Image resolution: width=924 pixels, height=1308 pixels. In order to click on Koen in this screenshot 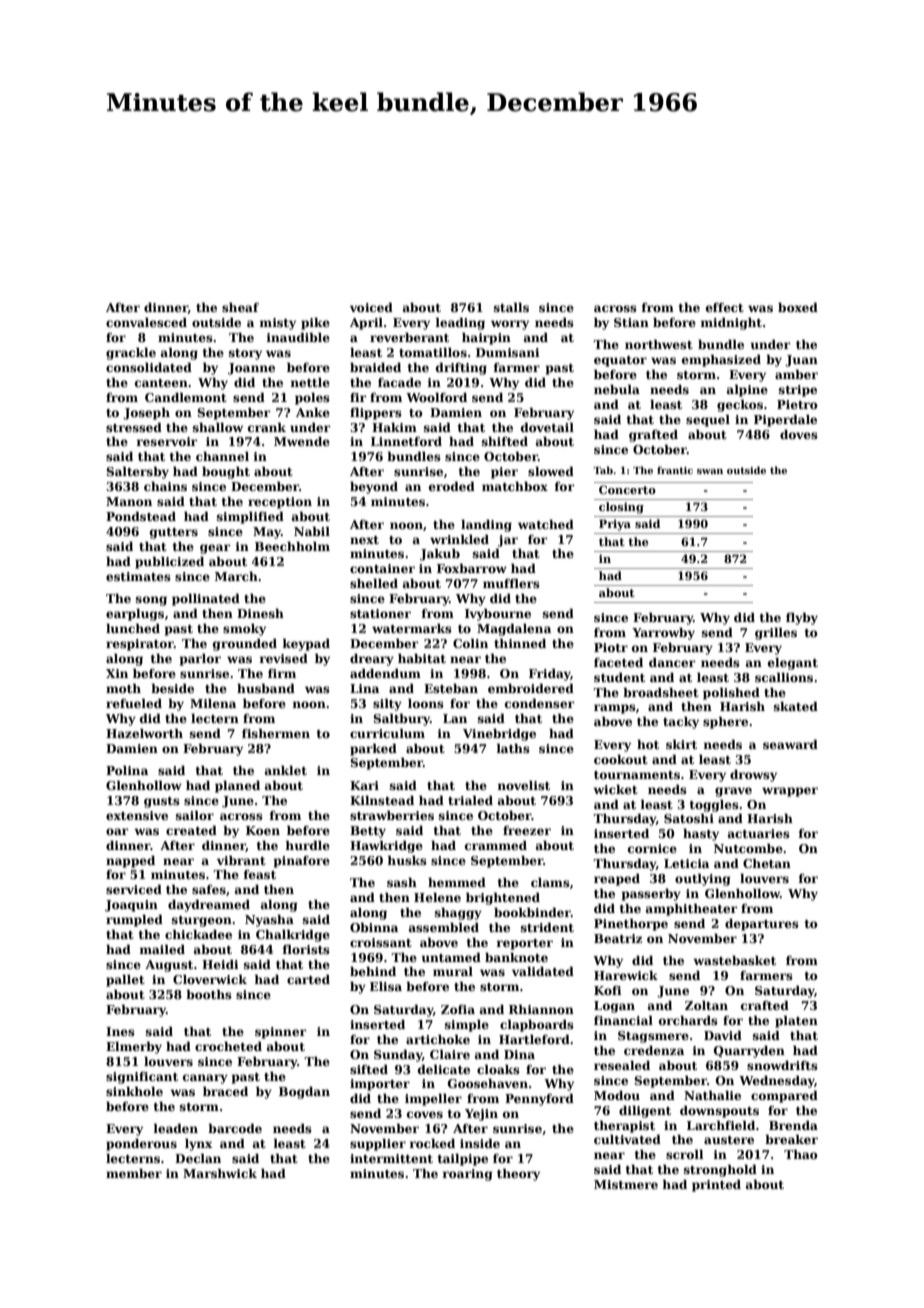, I will do `click(263, 830)`.
